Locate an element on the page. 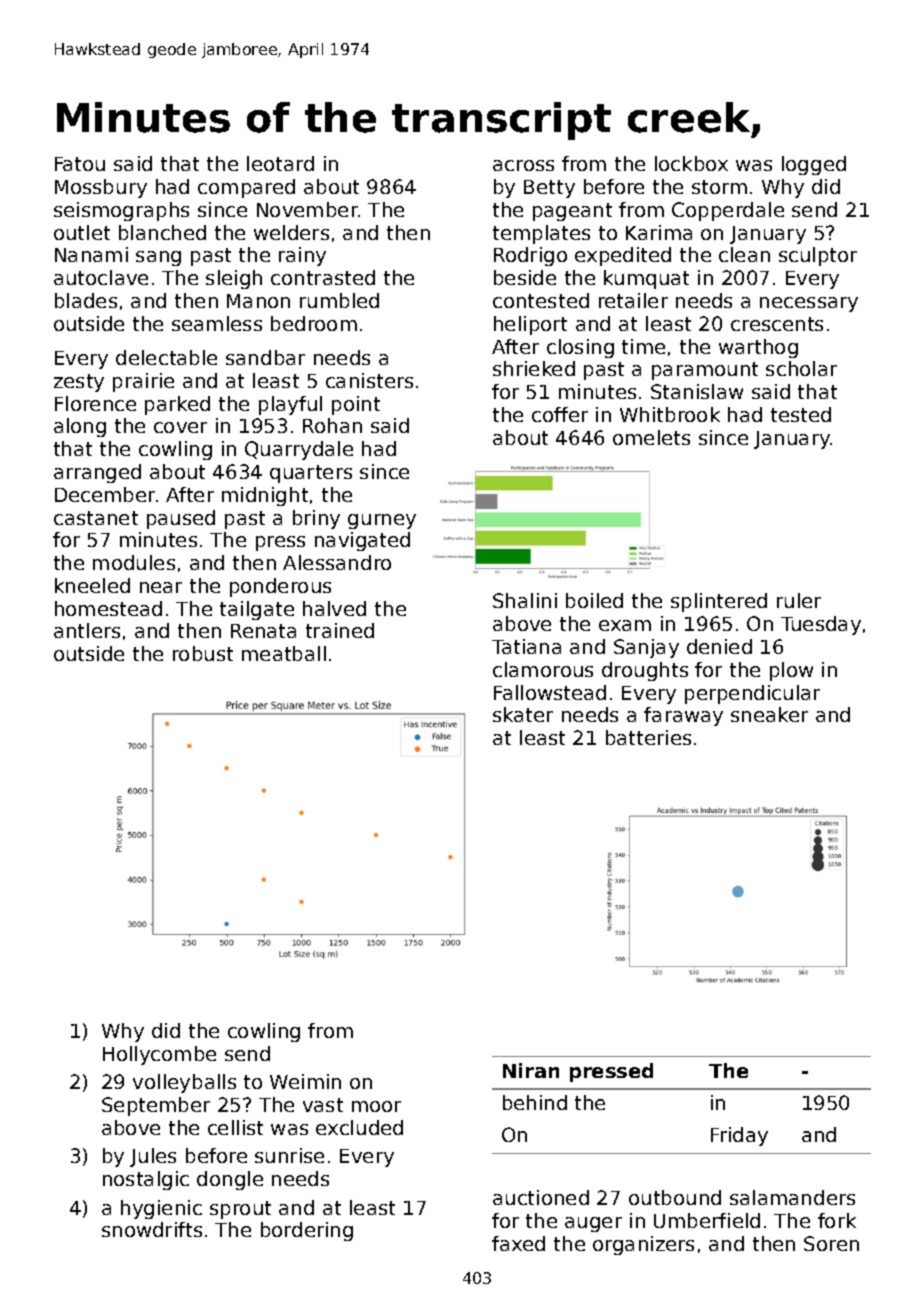  across is located at coordinates (523, 165).
